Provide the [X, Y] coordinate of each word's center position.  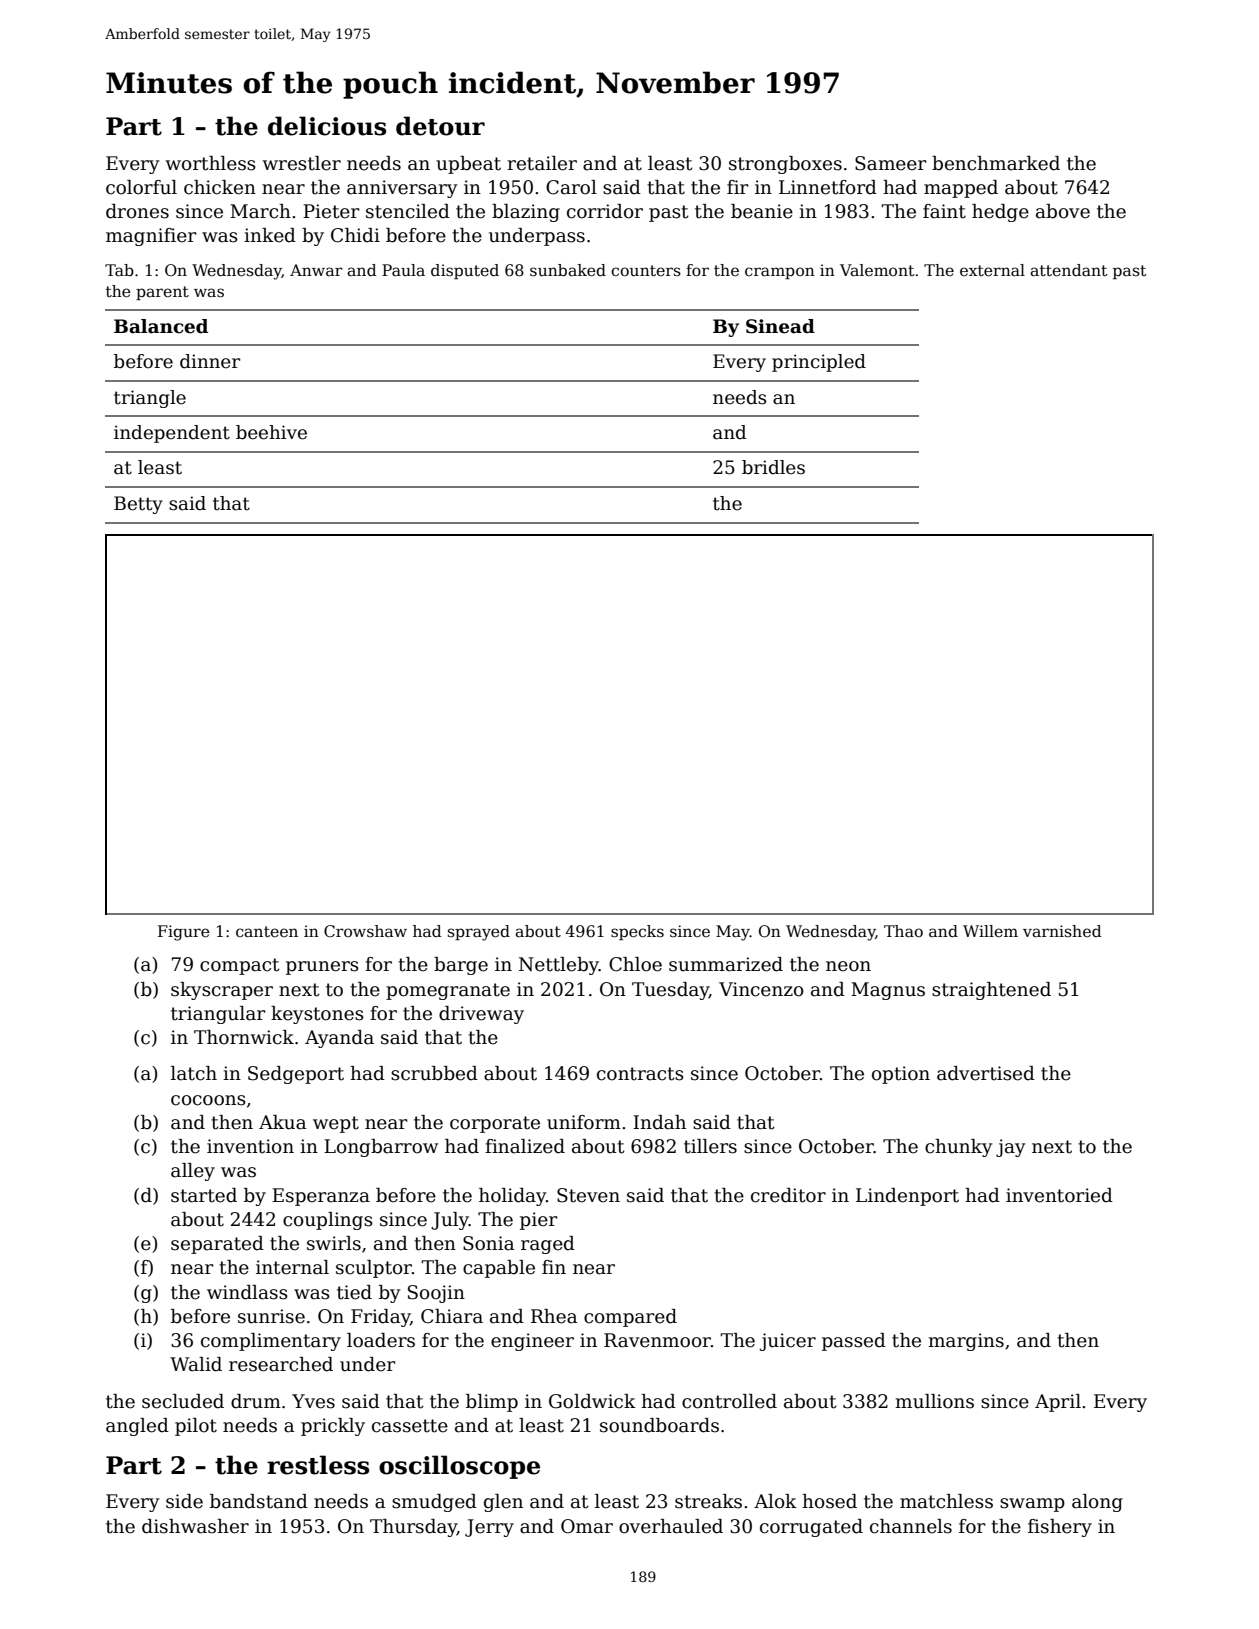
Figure [184, 933]
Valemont [877, 270]
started [204, 1195]
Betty [138, 505]
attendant [1068, 270]
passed [854, 1342]
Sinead [780, 326]
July [450, 1221]
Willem [990, 931]
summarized [726, 964]
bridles [773, 467]
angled [137, 1427]
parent [162, 293]
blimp [492, 1403]
